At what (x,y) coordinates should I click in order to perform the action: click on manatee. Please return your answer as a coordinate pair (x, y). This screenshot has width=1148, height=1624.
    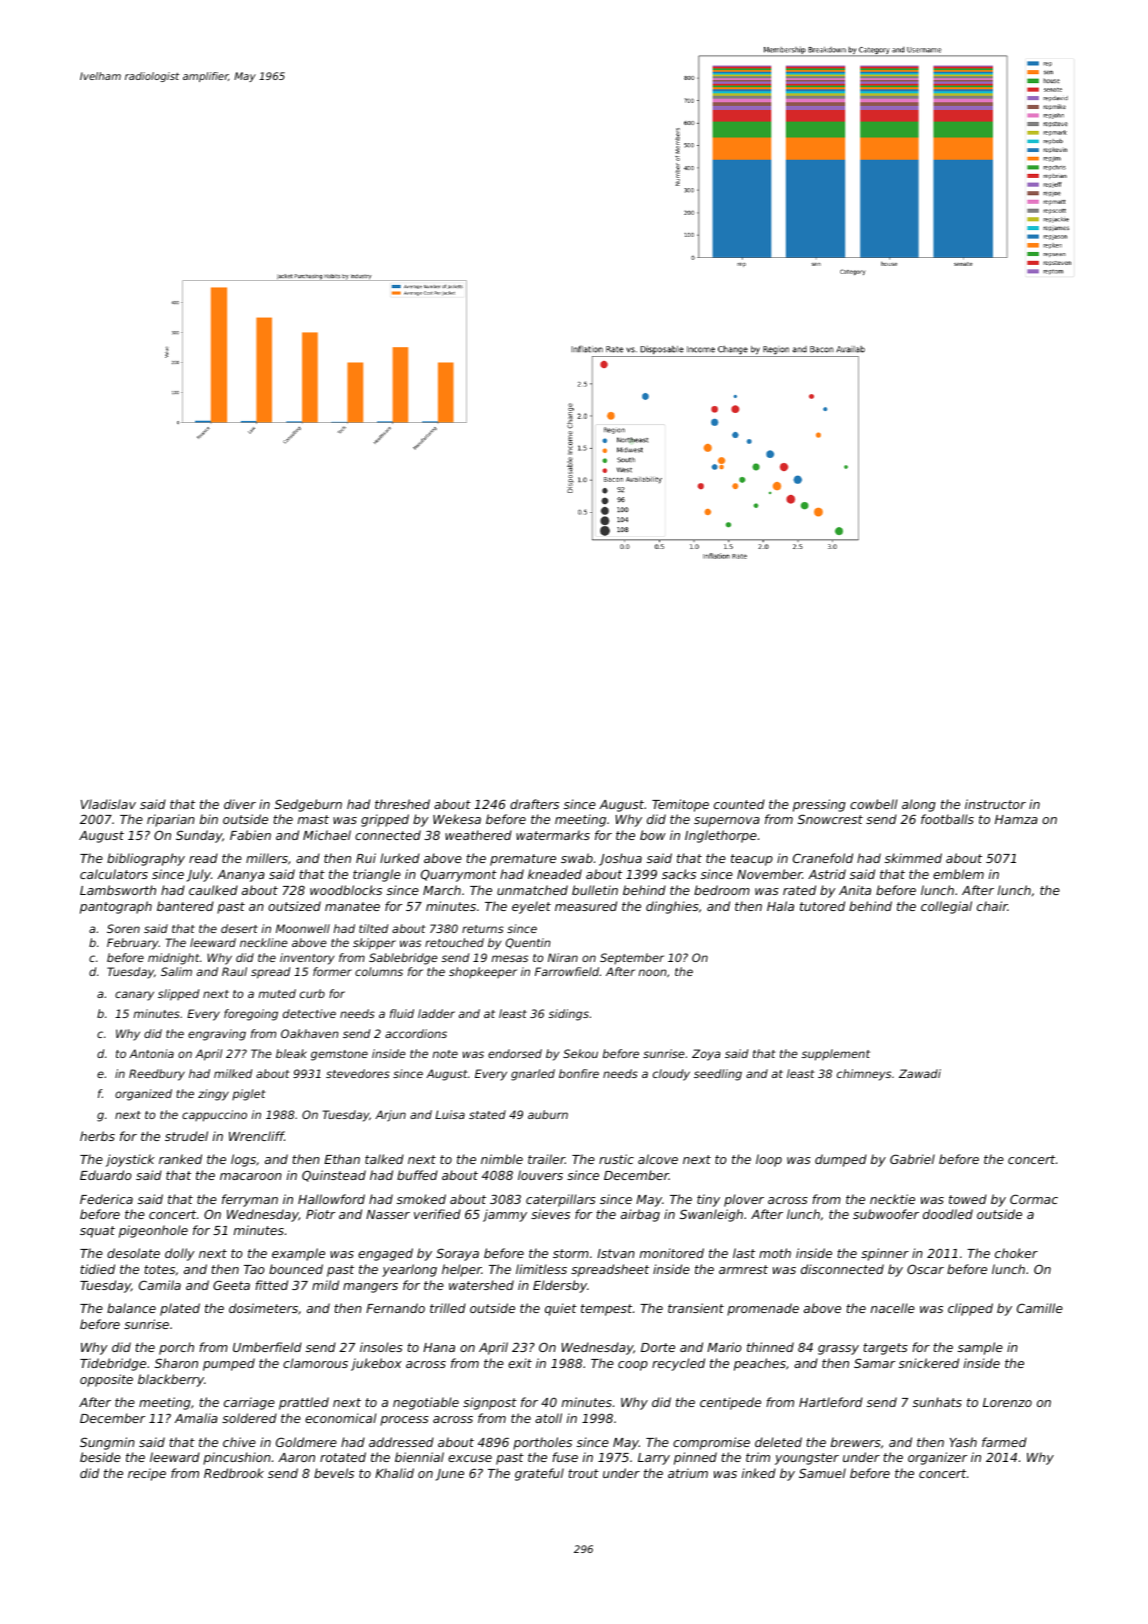
    Looking at the image, I should click on (352, 906).
